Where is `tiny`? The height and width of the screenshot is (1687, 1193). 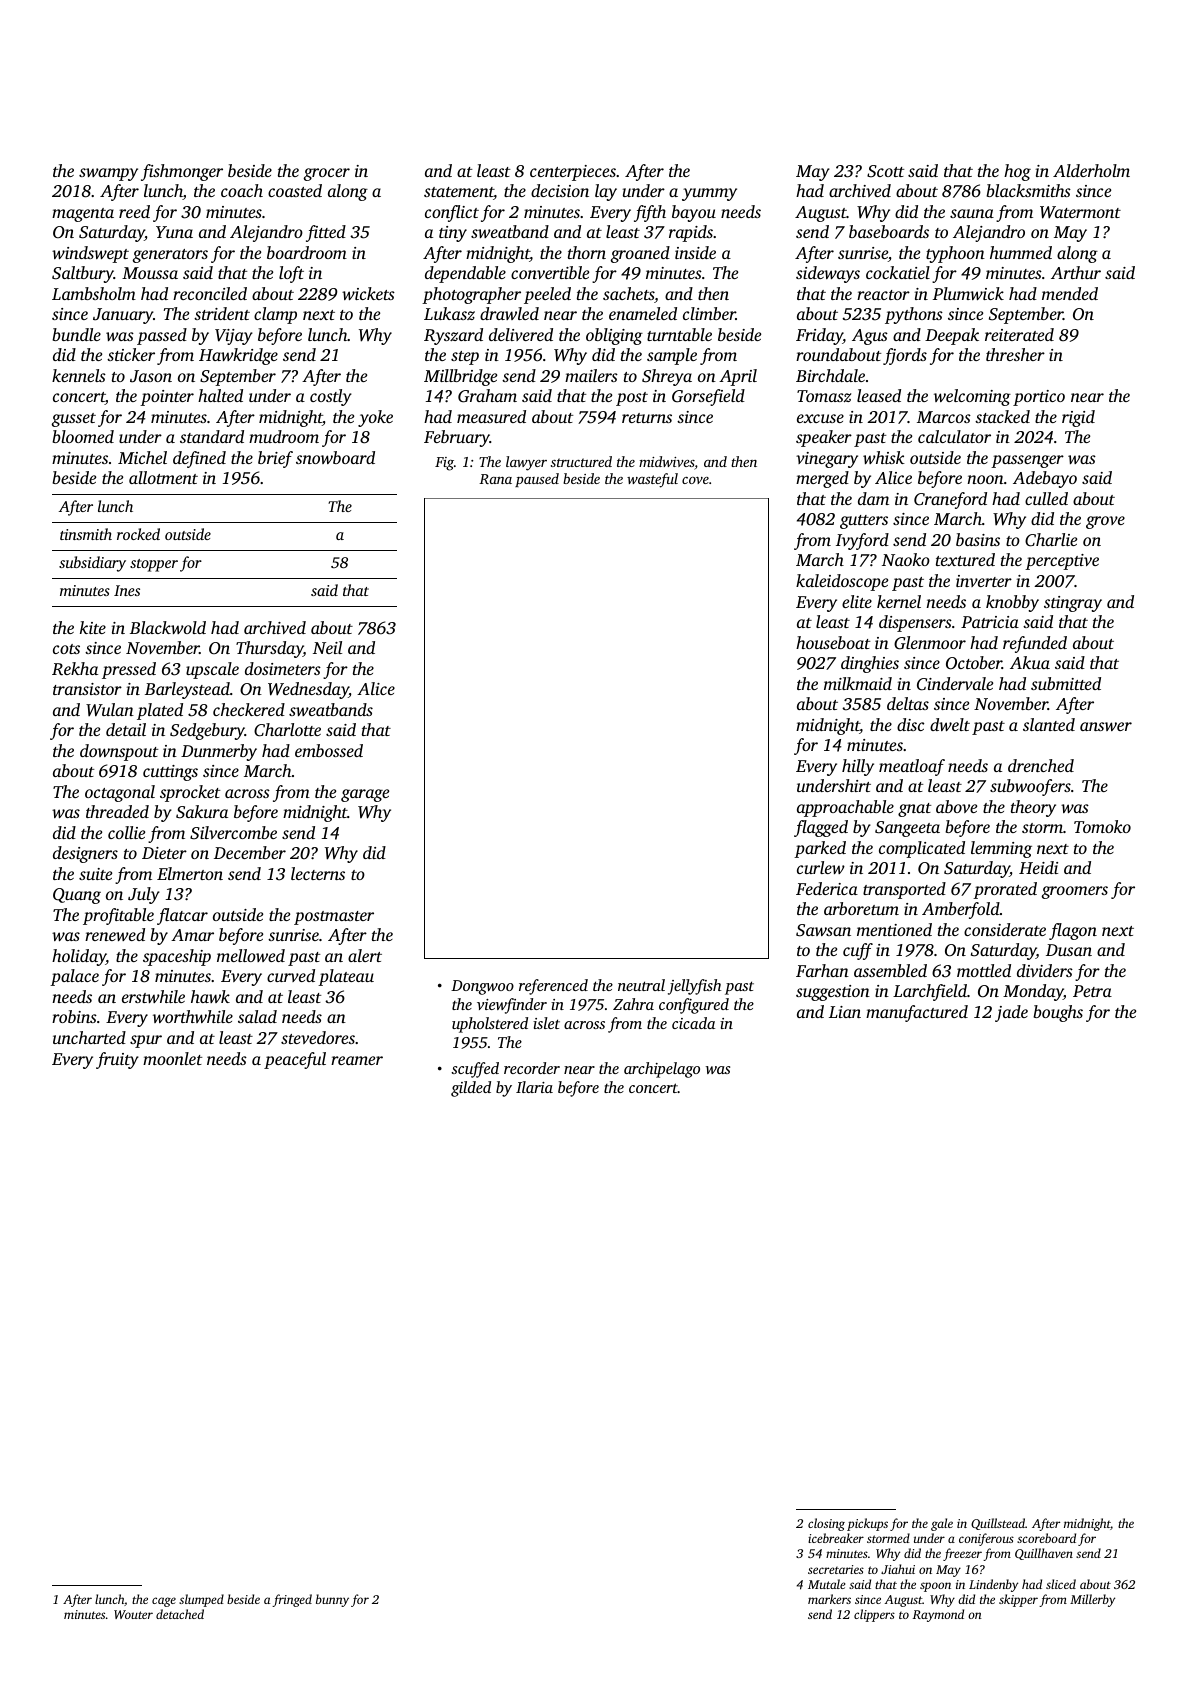 tiny is located at coordinates (453, 234).
